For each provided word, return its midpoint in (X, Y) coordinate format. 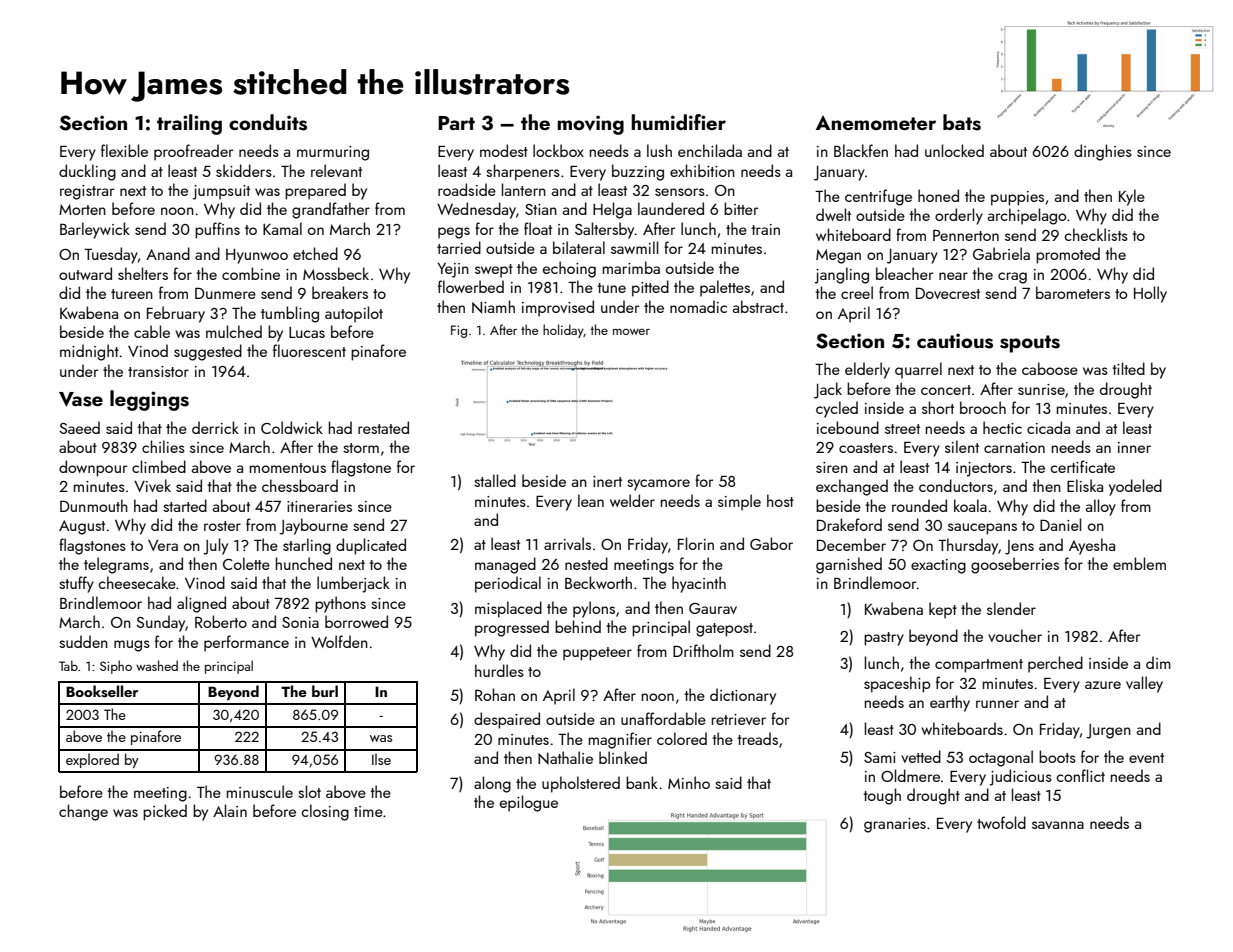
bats (962, 122)
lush (659, 150)
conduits (268, 122)
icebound (848, 427)
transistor (158, 371)
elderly (867, 370)
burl (325, 691)
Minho (689, 782)
